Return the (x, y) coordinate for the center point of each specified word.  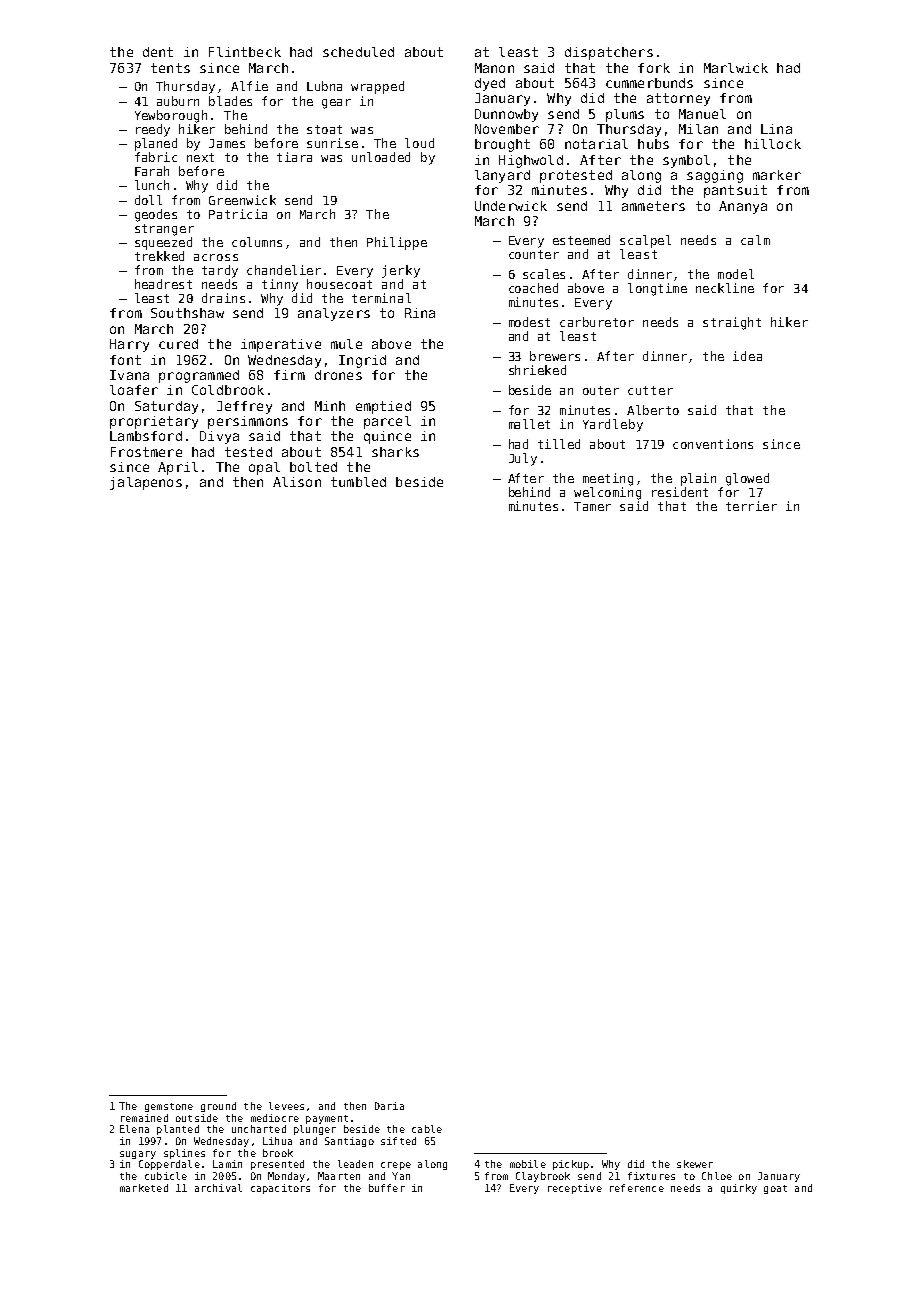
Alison (297, 482)
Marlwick (736, 68)
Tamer (592, 506)
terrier (751, 506)
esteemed (581, 240)
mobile (528, 1164)
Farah (152, 171)
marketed (144, 1188)
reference (637, 1188)
